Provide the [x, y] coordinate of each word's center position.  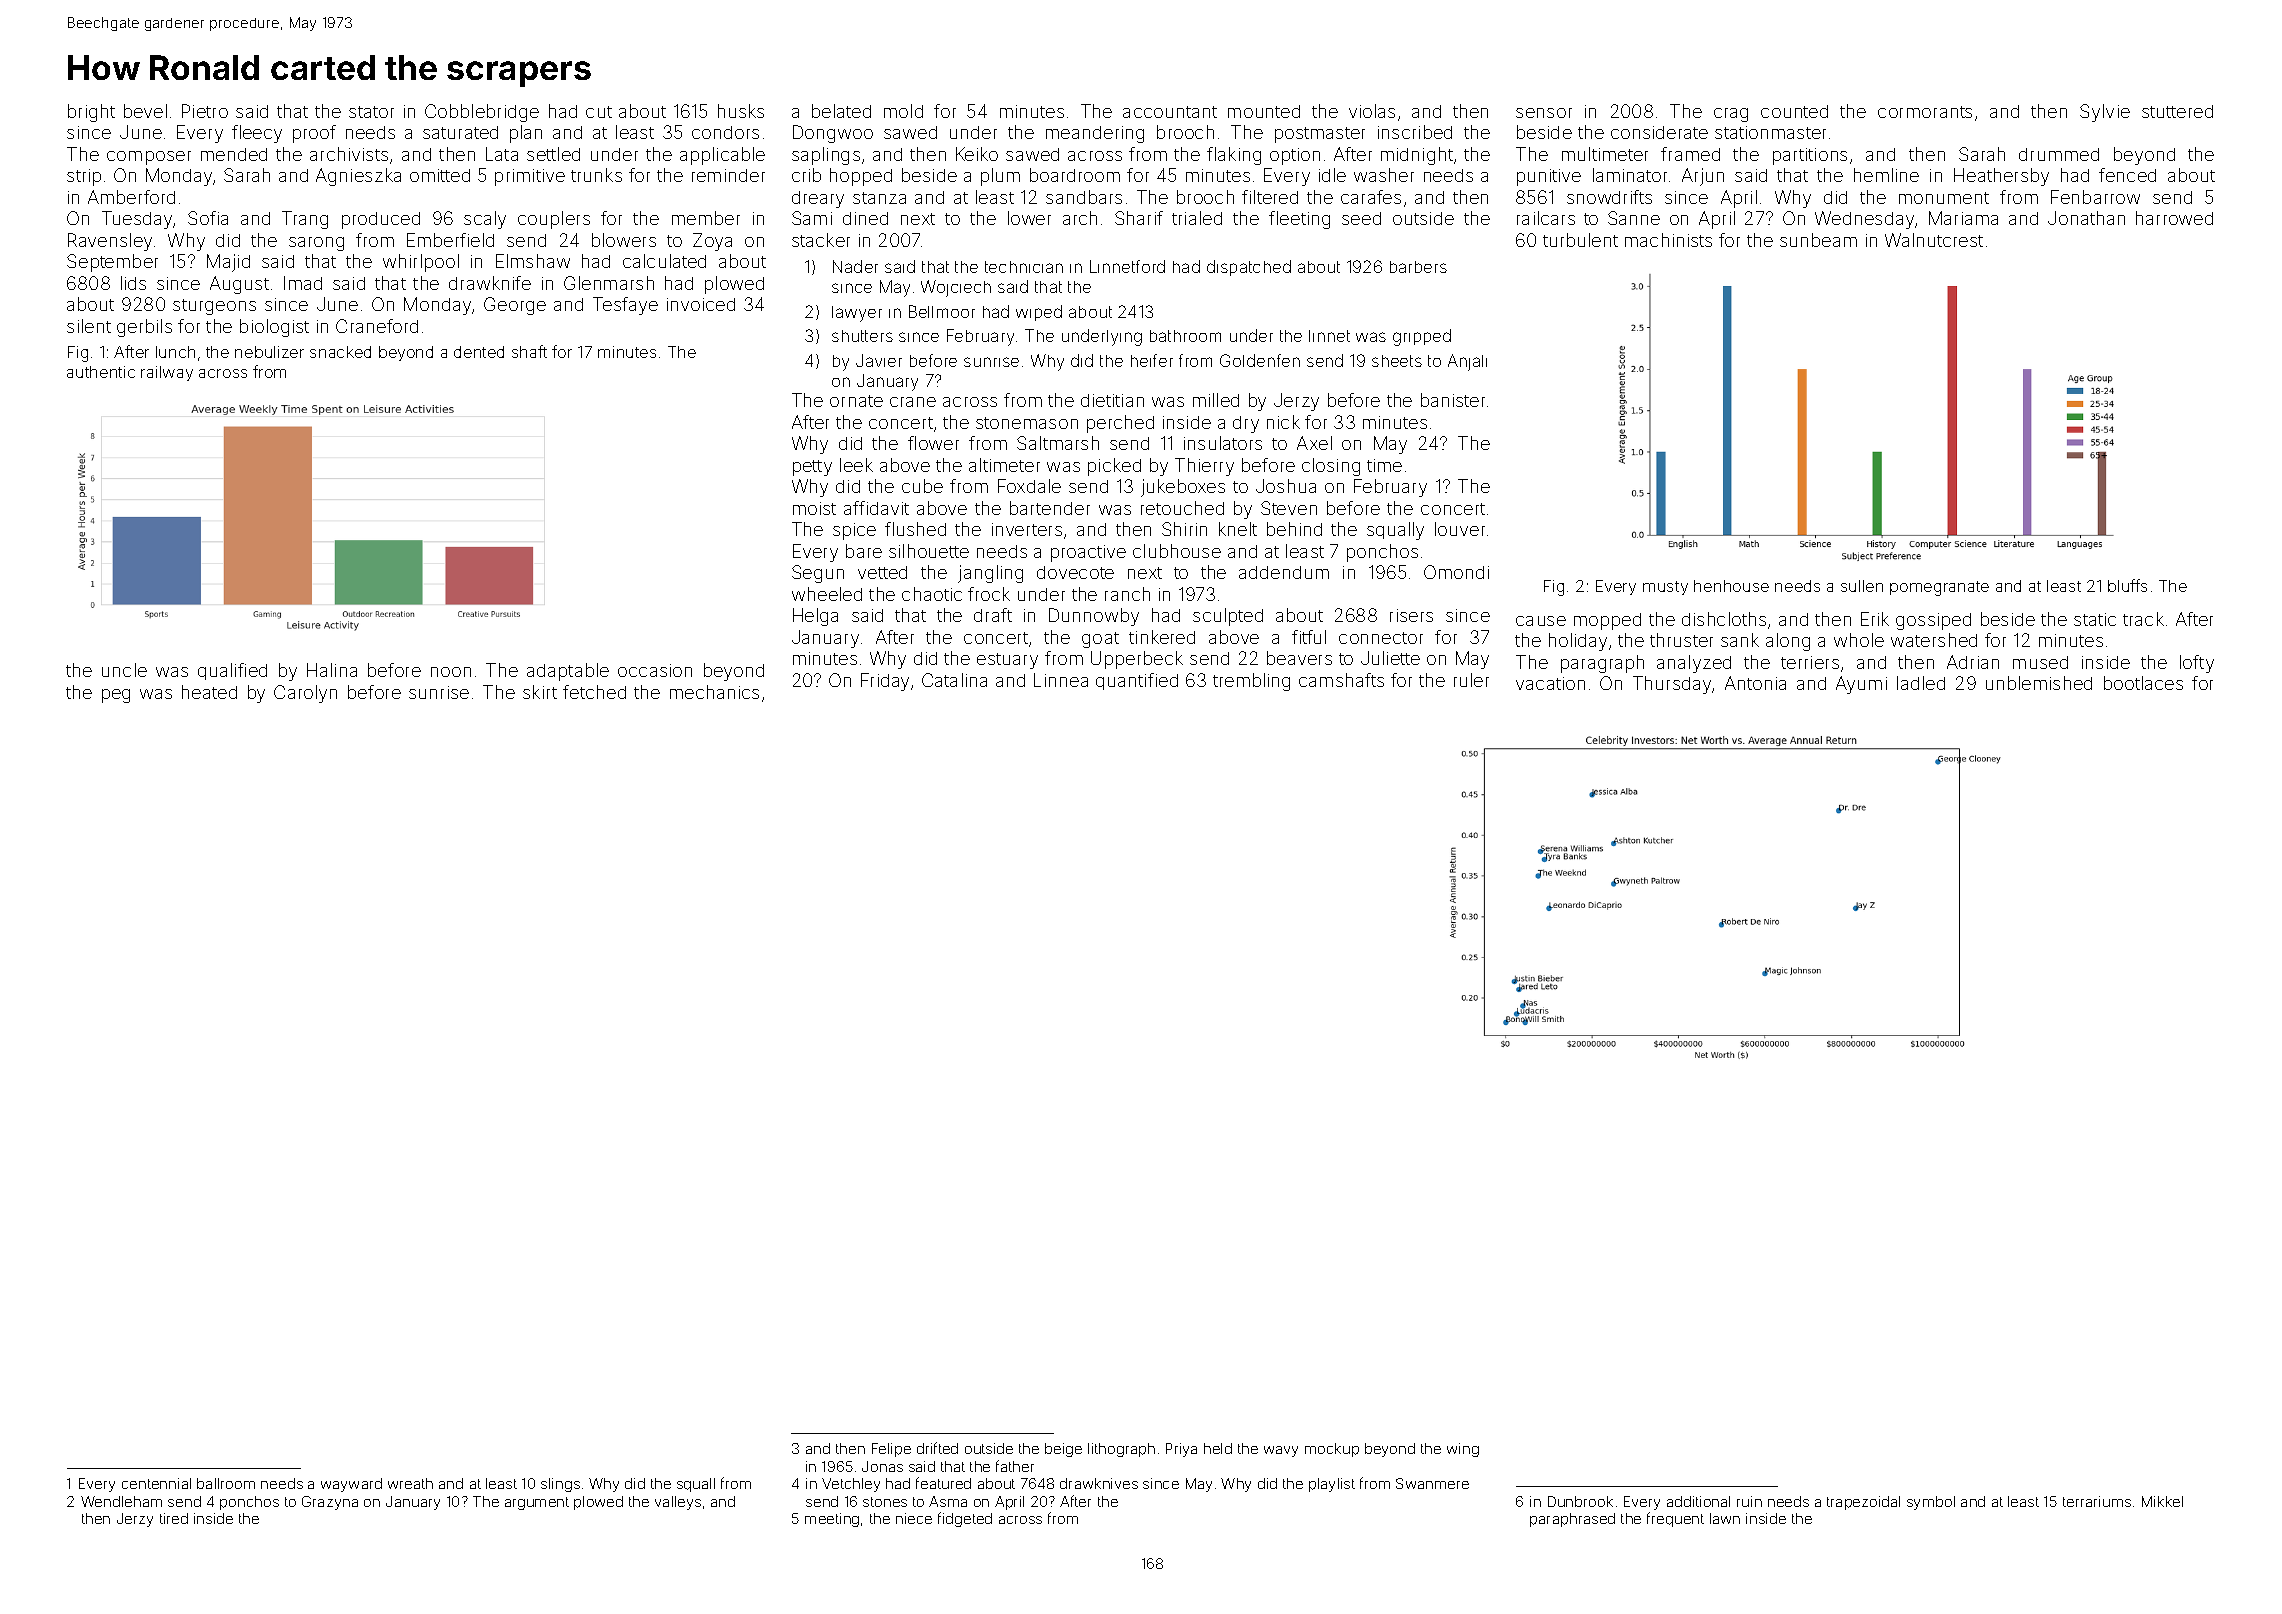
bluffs [2127, 585]
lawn [1725, 1518]
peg [116, 696]
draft [993, 615]
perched [1120, 424]
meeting [832, 1520]
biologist [274, 328]
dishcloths [1724, 619]
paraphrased [1572, 1520]
